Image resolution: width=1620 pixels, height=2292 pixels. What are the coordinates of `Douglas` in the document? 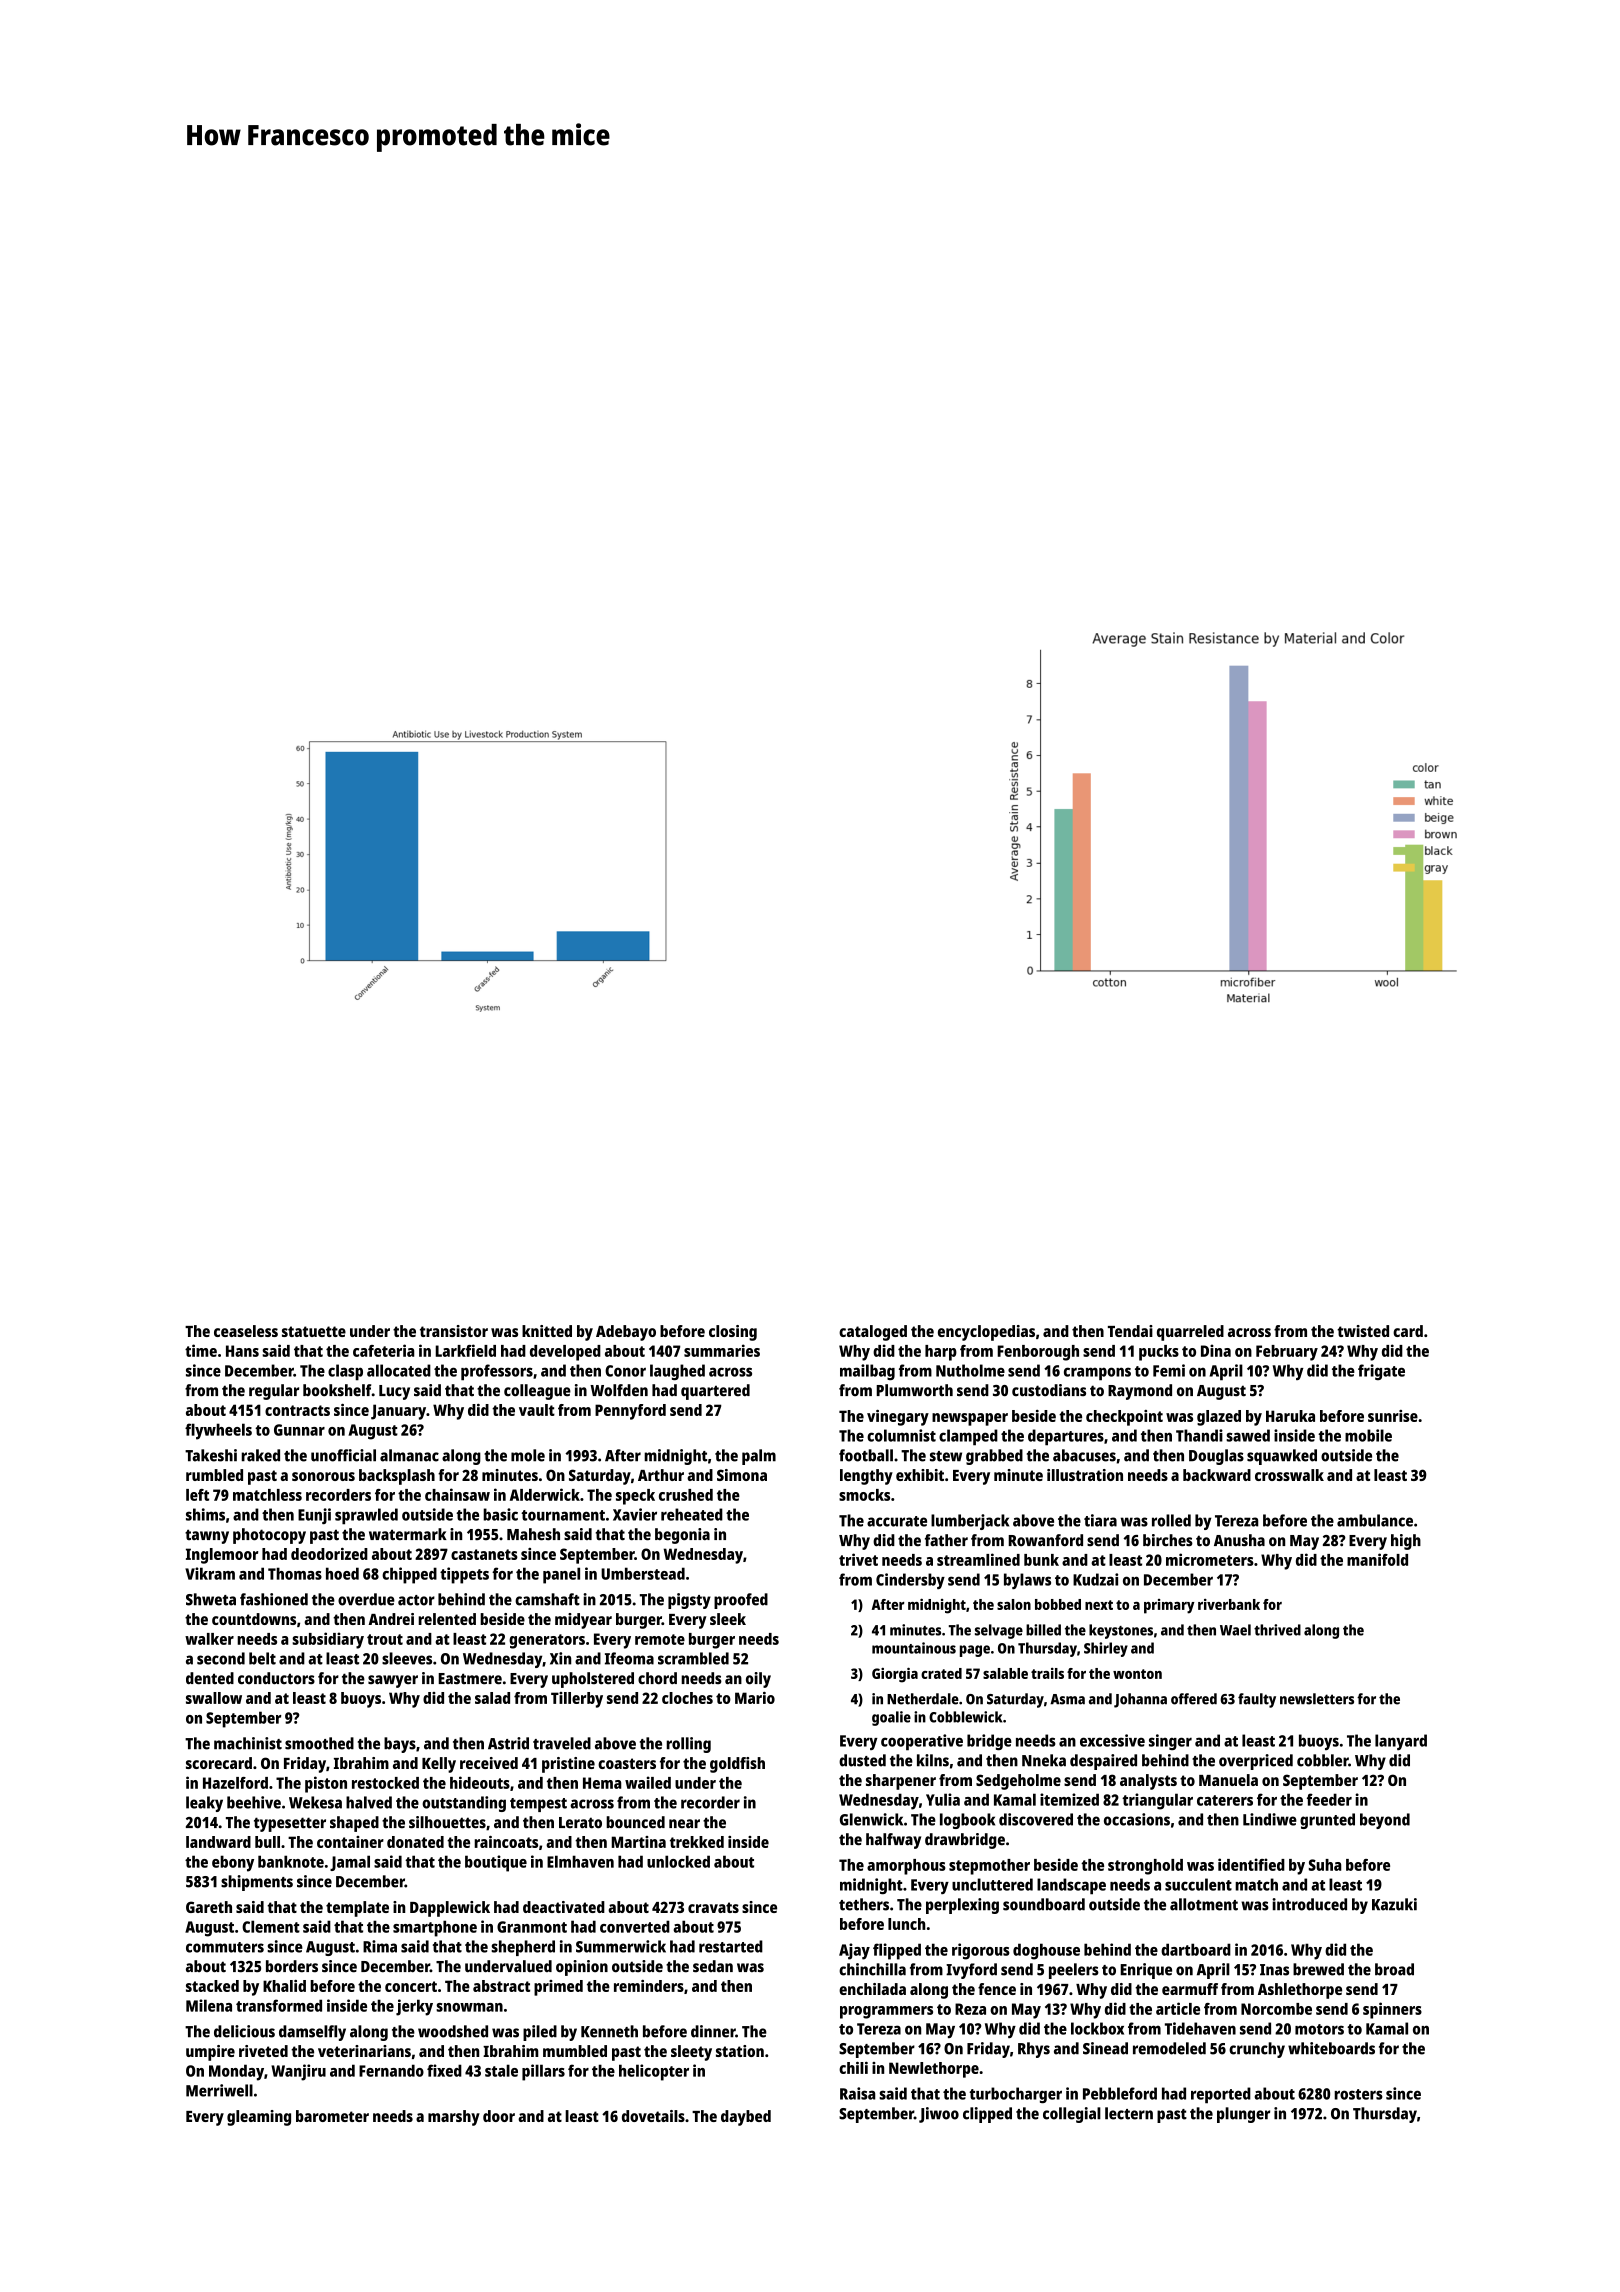 It's located at (1216, 1457).
